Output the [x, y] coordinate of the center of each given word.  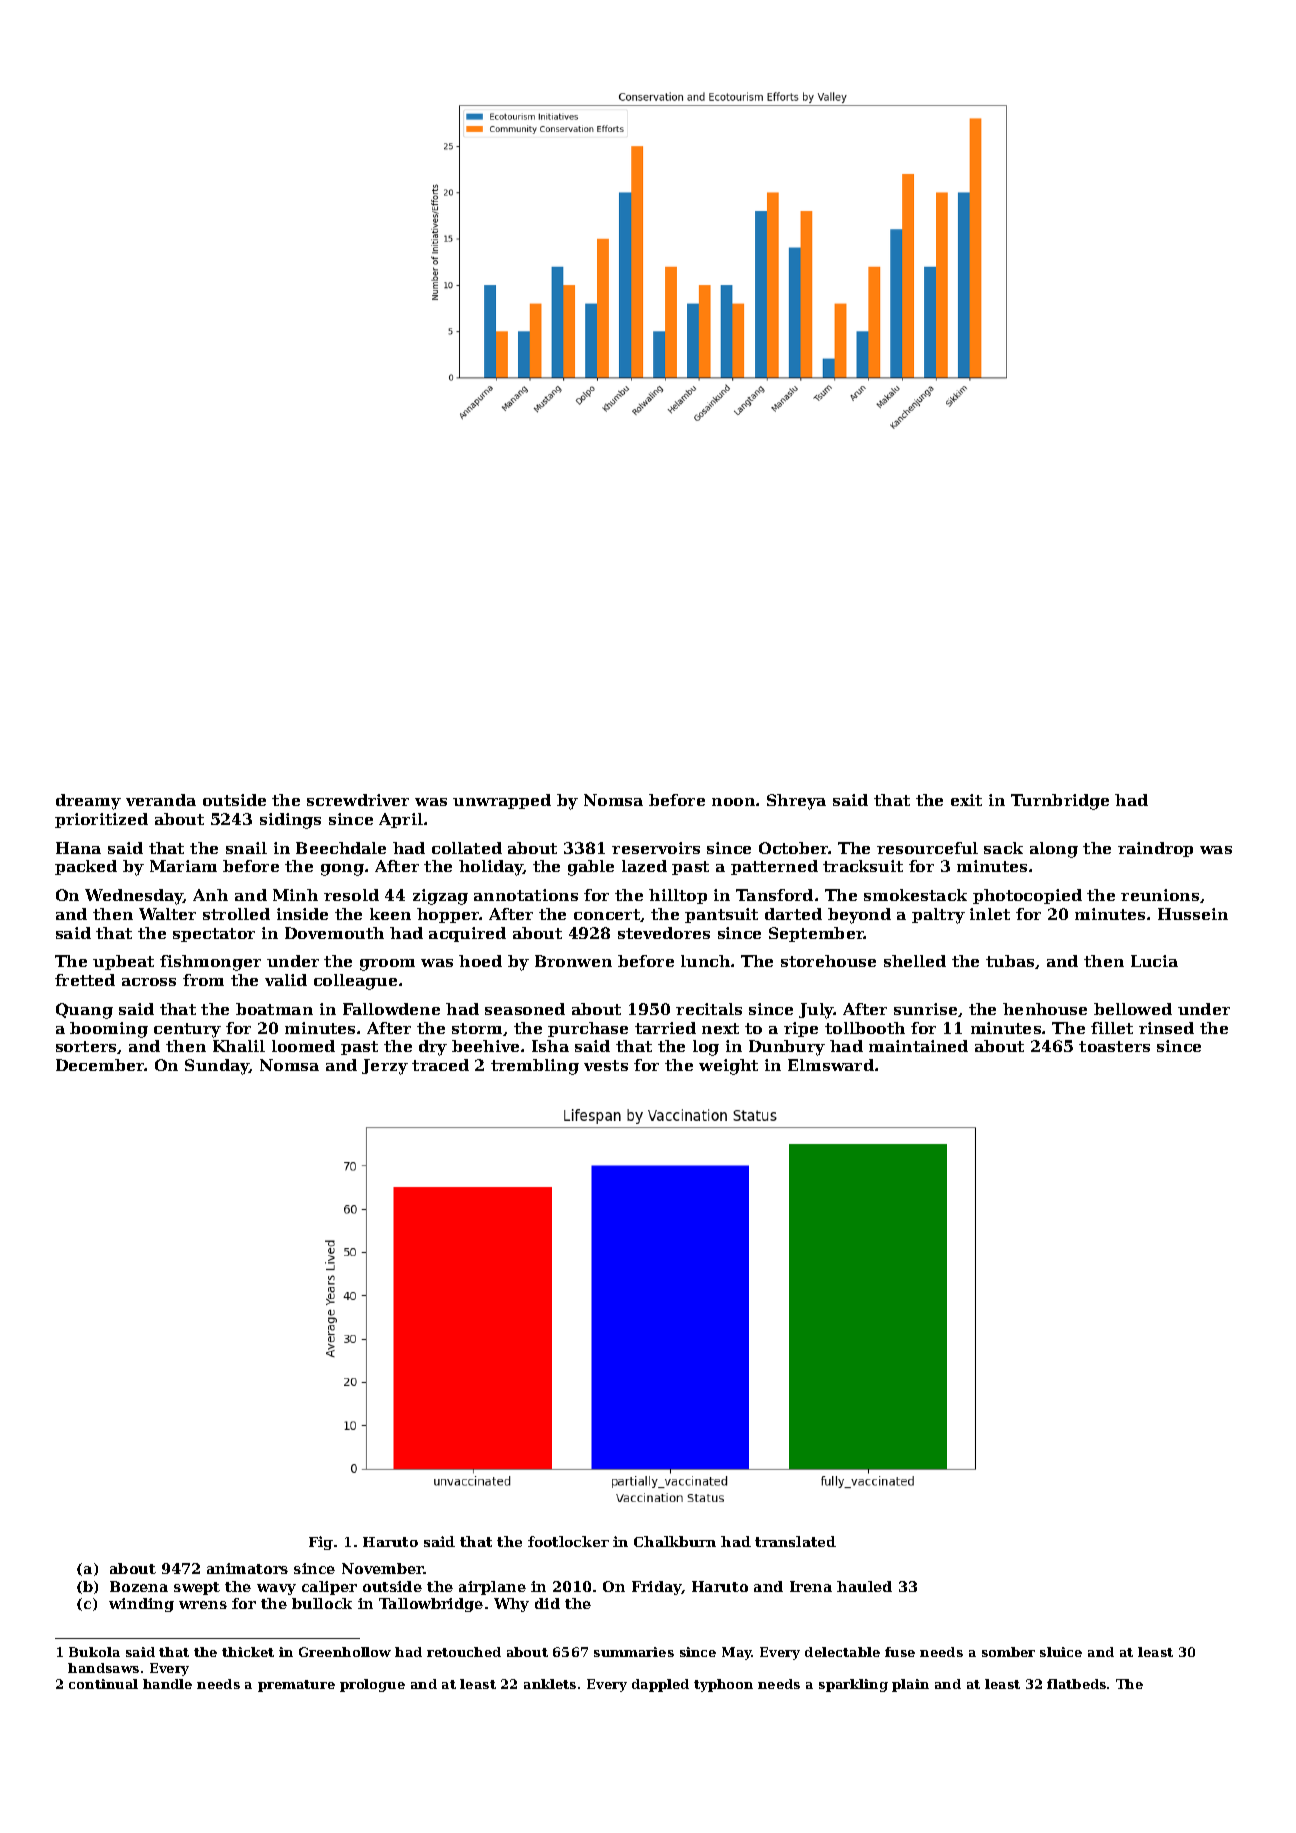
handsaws [103, 1668]
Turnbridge [1060, 802]
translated [795, 1541]
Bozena [139, 1586]
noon [733, 802]
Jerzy [385, 1067]
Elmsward [831, 1065]
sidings [290, 821]
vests [606, 1065]
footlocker [568, 1541]
